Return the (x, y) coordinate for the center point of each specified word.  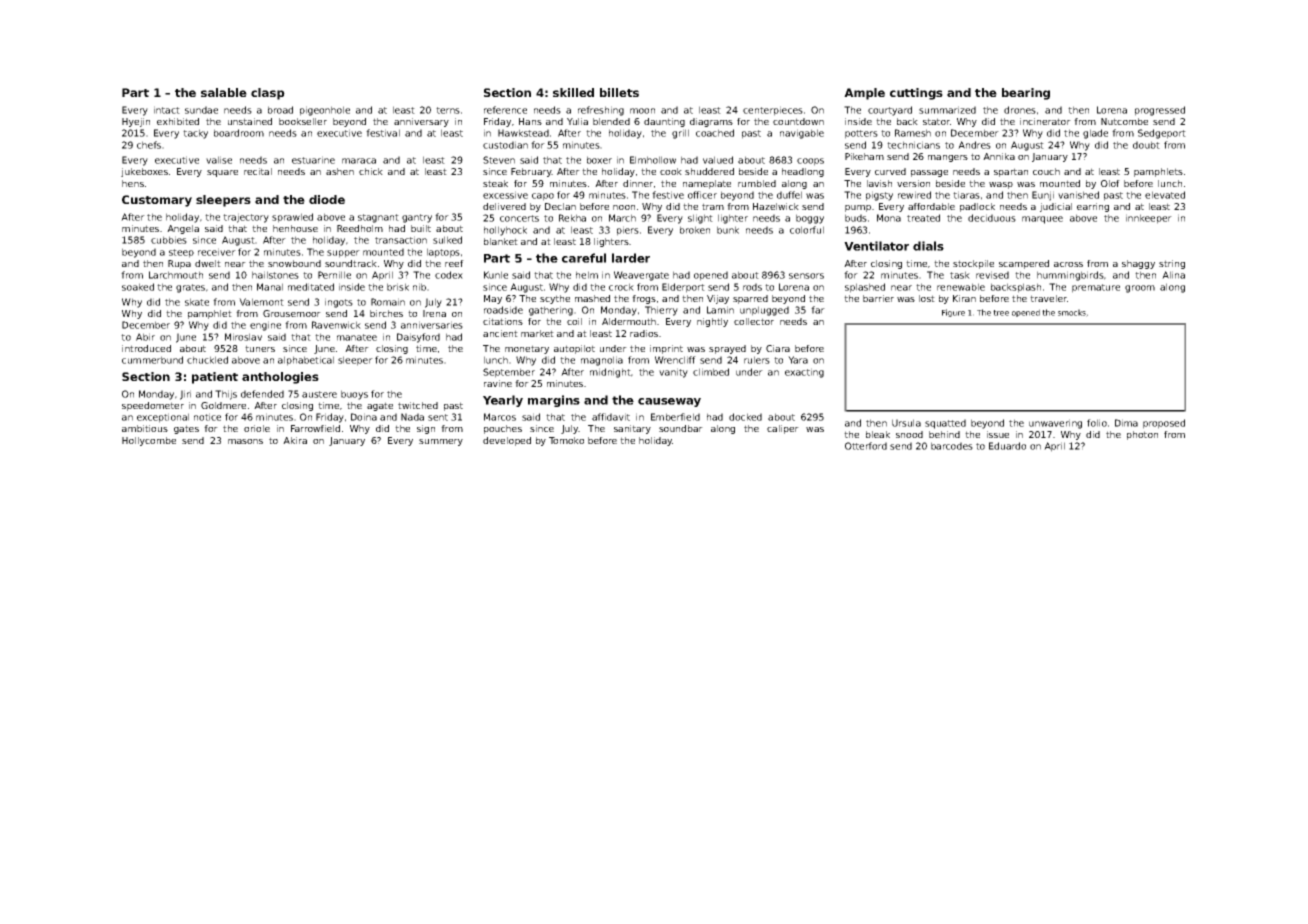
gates (186, 429)
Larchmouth (176, 275)
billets (619, 92)
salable (224, 92)
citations (503, 321)
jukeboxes (144, 172)
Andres (974, 145)
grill (680, 134)
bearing (1026, 94)
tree (1001, 313)
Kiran (964, 298)
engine (265, 326)
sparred (750, 299)
